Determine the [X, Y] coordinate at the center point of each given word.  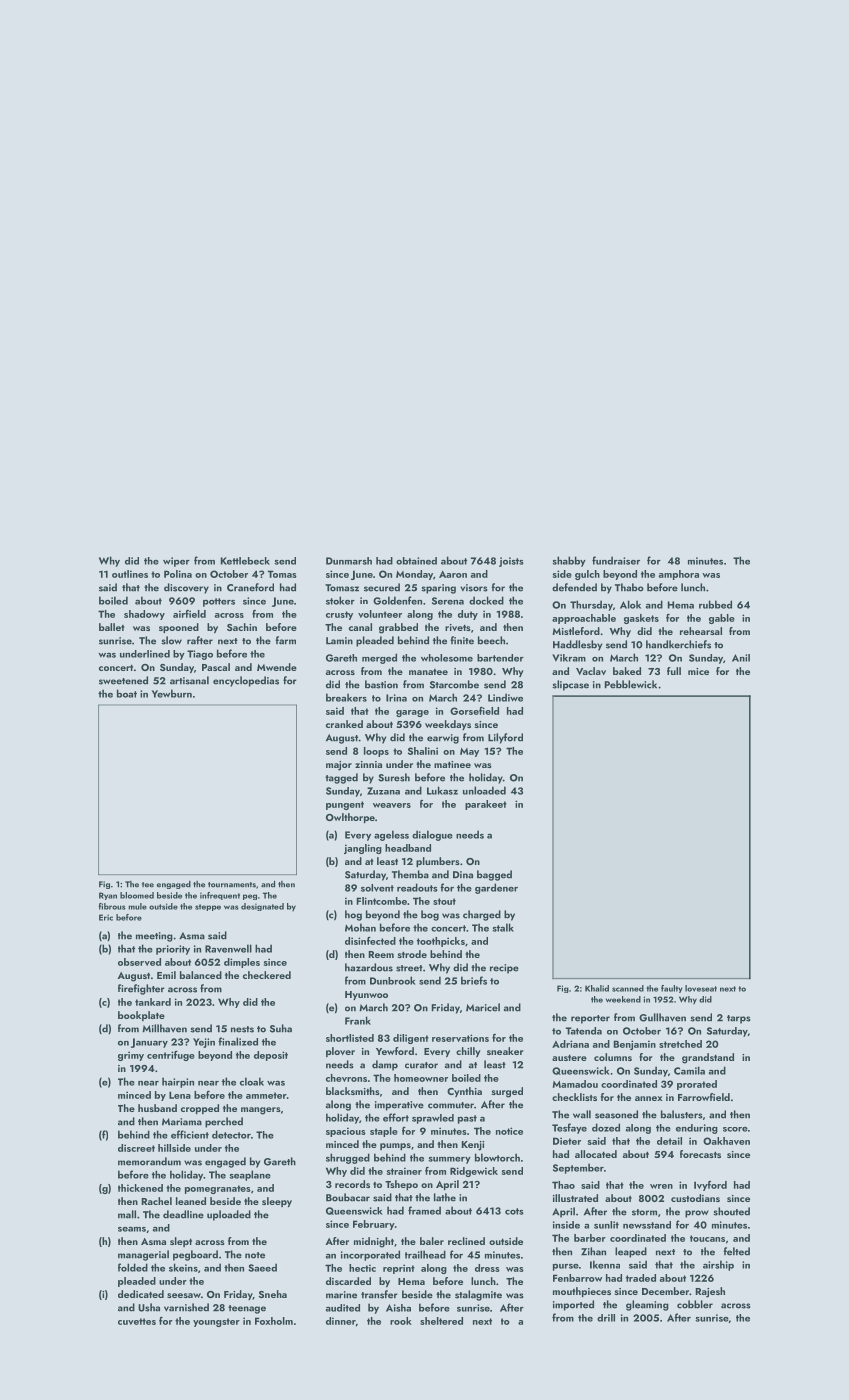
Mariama [182, 1122]
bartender [500, 658]
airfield [189, 614]
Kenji [473, 1146]
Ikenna [605, 1264]
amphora [679, 575]
